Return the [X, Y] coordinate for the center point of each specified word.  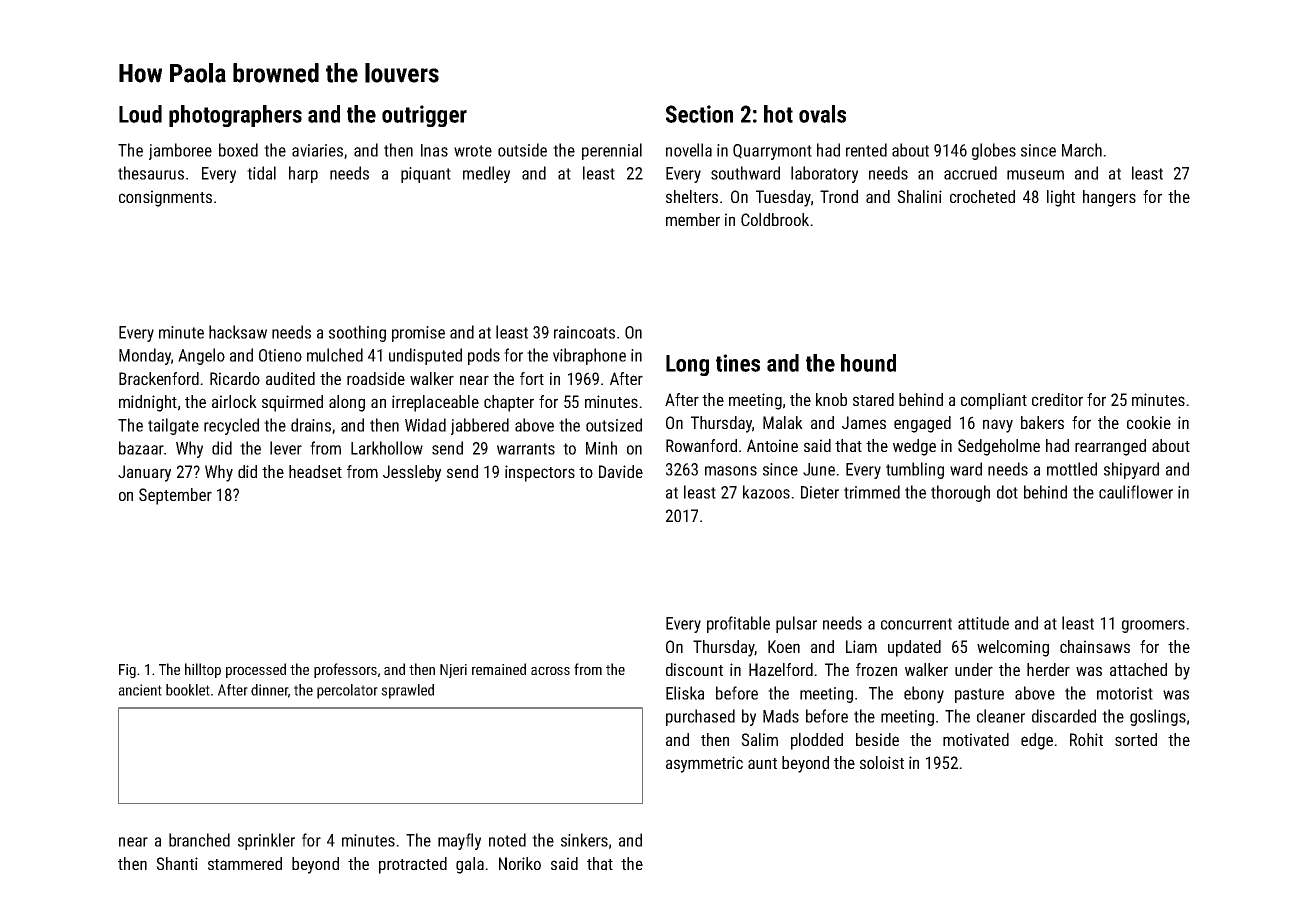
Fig [127, 671]
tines [738, 363]
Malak [783, 422]
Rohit [1086, 739]
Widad [425, 425]
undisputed [425, 356]
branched [199, 840]
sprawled [407, 691]
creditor [1057, 399]
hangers [1109, 198]
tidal [261, 173]
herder [1048, 669]
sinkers [584, 840]
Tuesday [783, 198]
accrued [970, 173]
